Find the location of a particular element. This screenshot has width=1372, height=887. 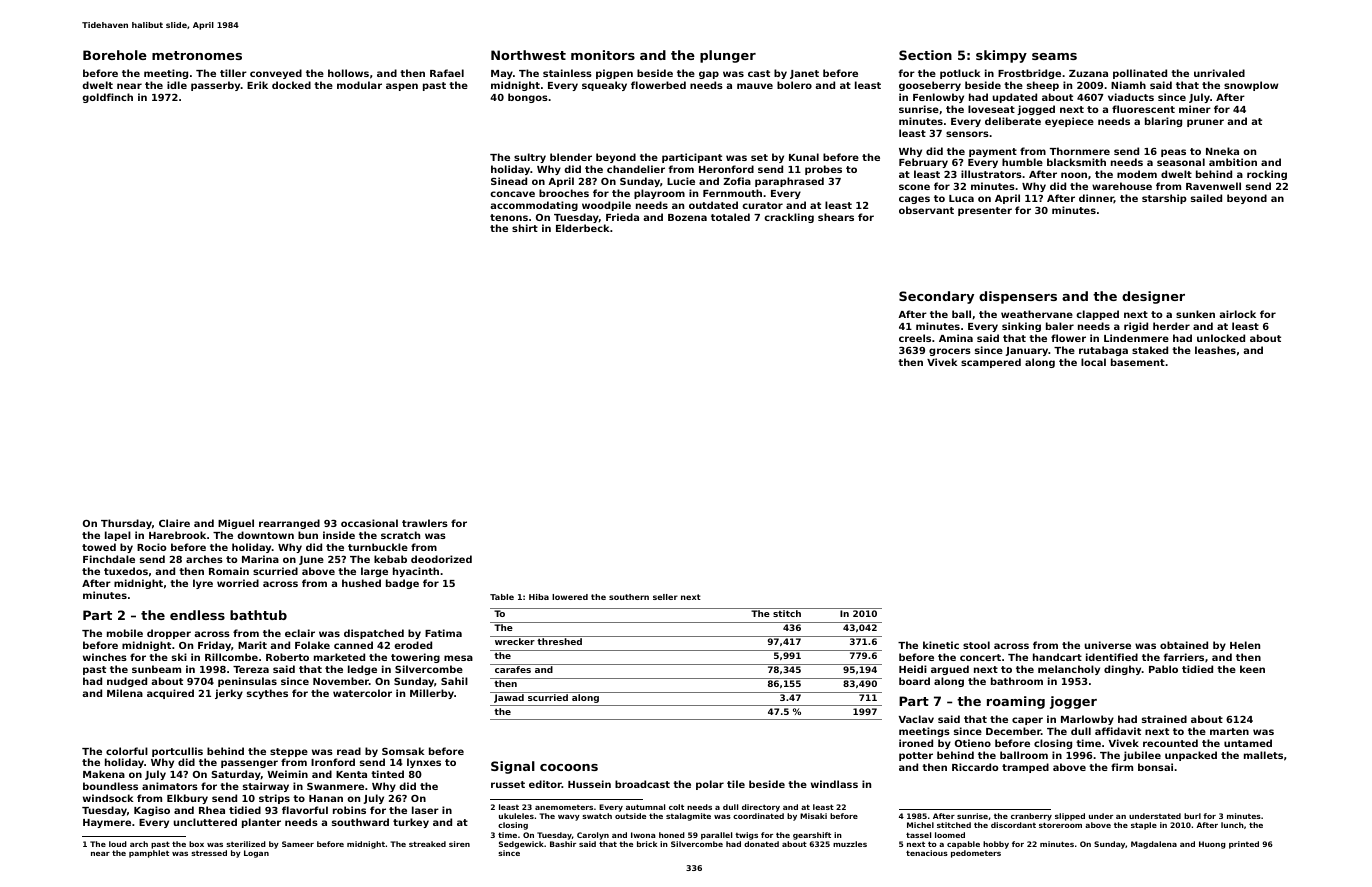

shirt is located at coordinates (525, 228).
